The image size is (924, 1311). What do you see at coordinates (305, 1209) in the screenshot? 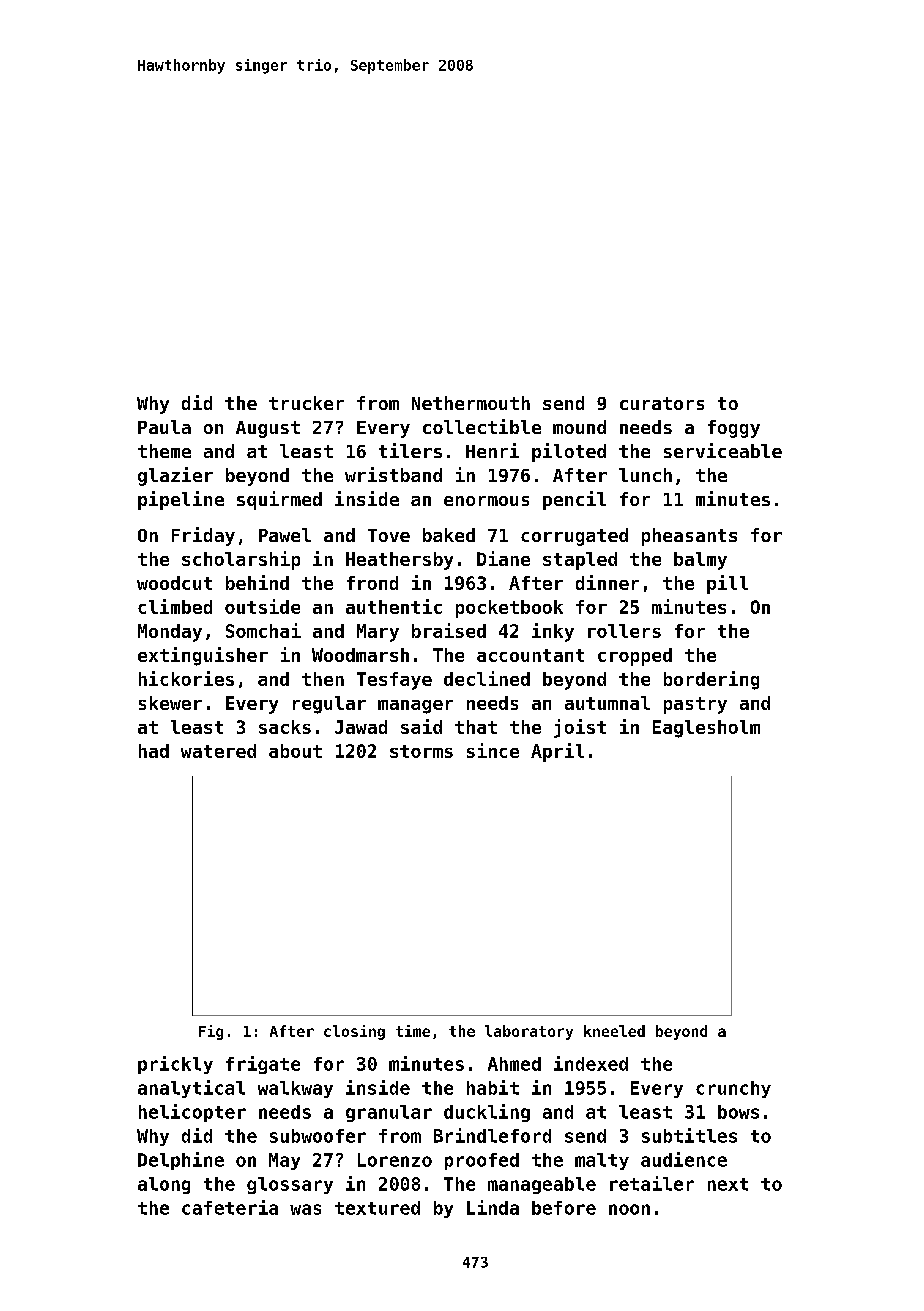
I see `was` at bounding box center [305, 1209].
